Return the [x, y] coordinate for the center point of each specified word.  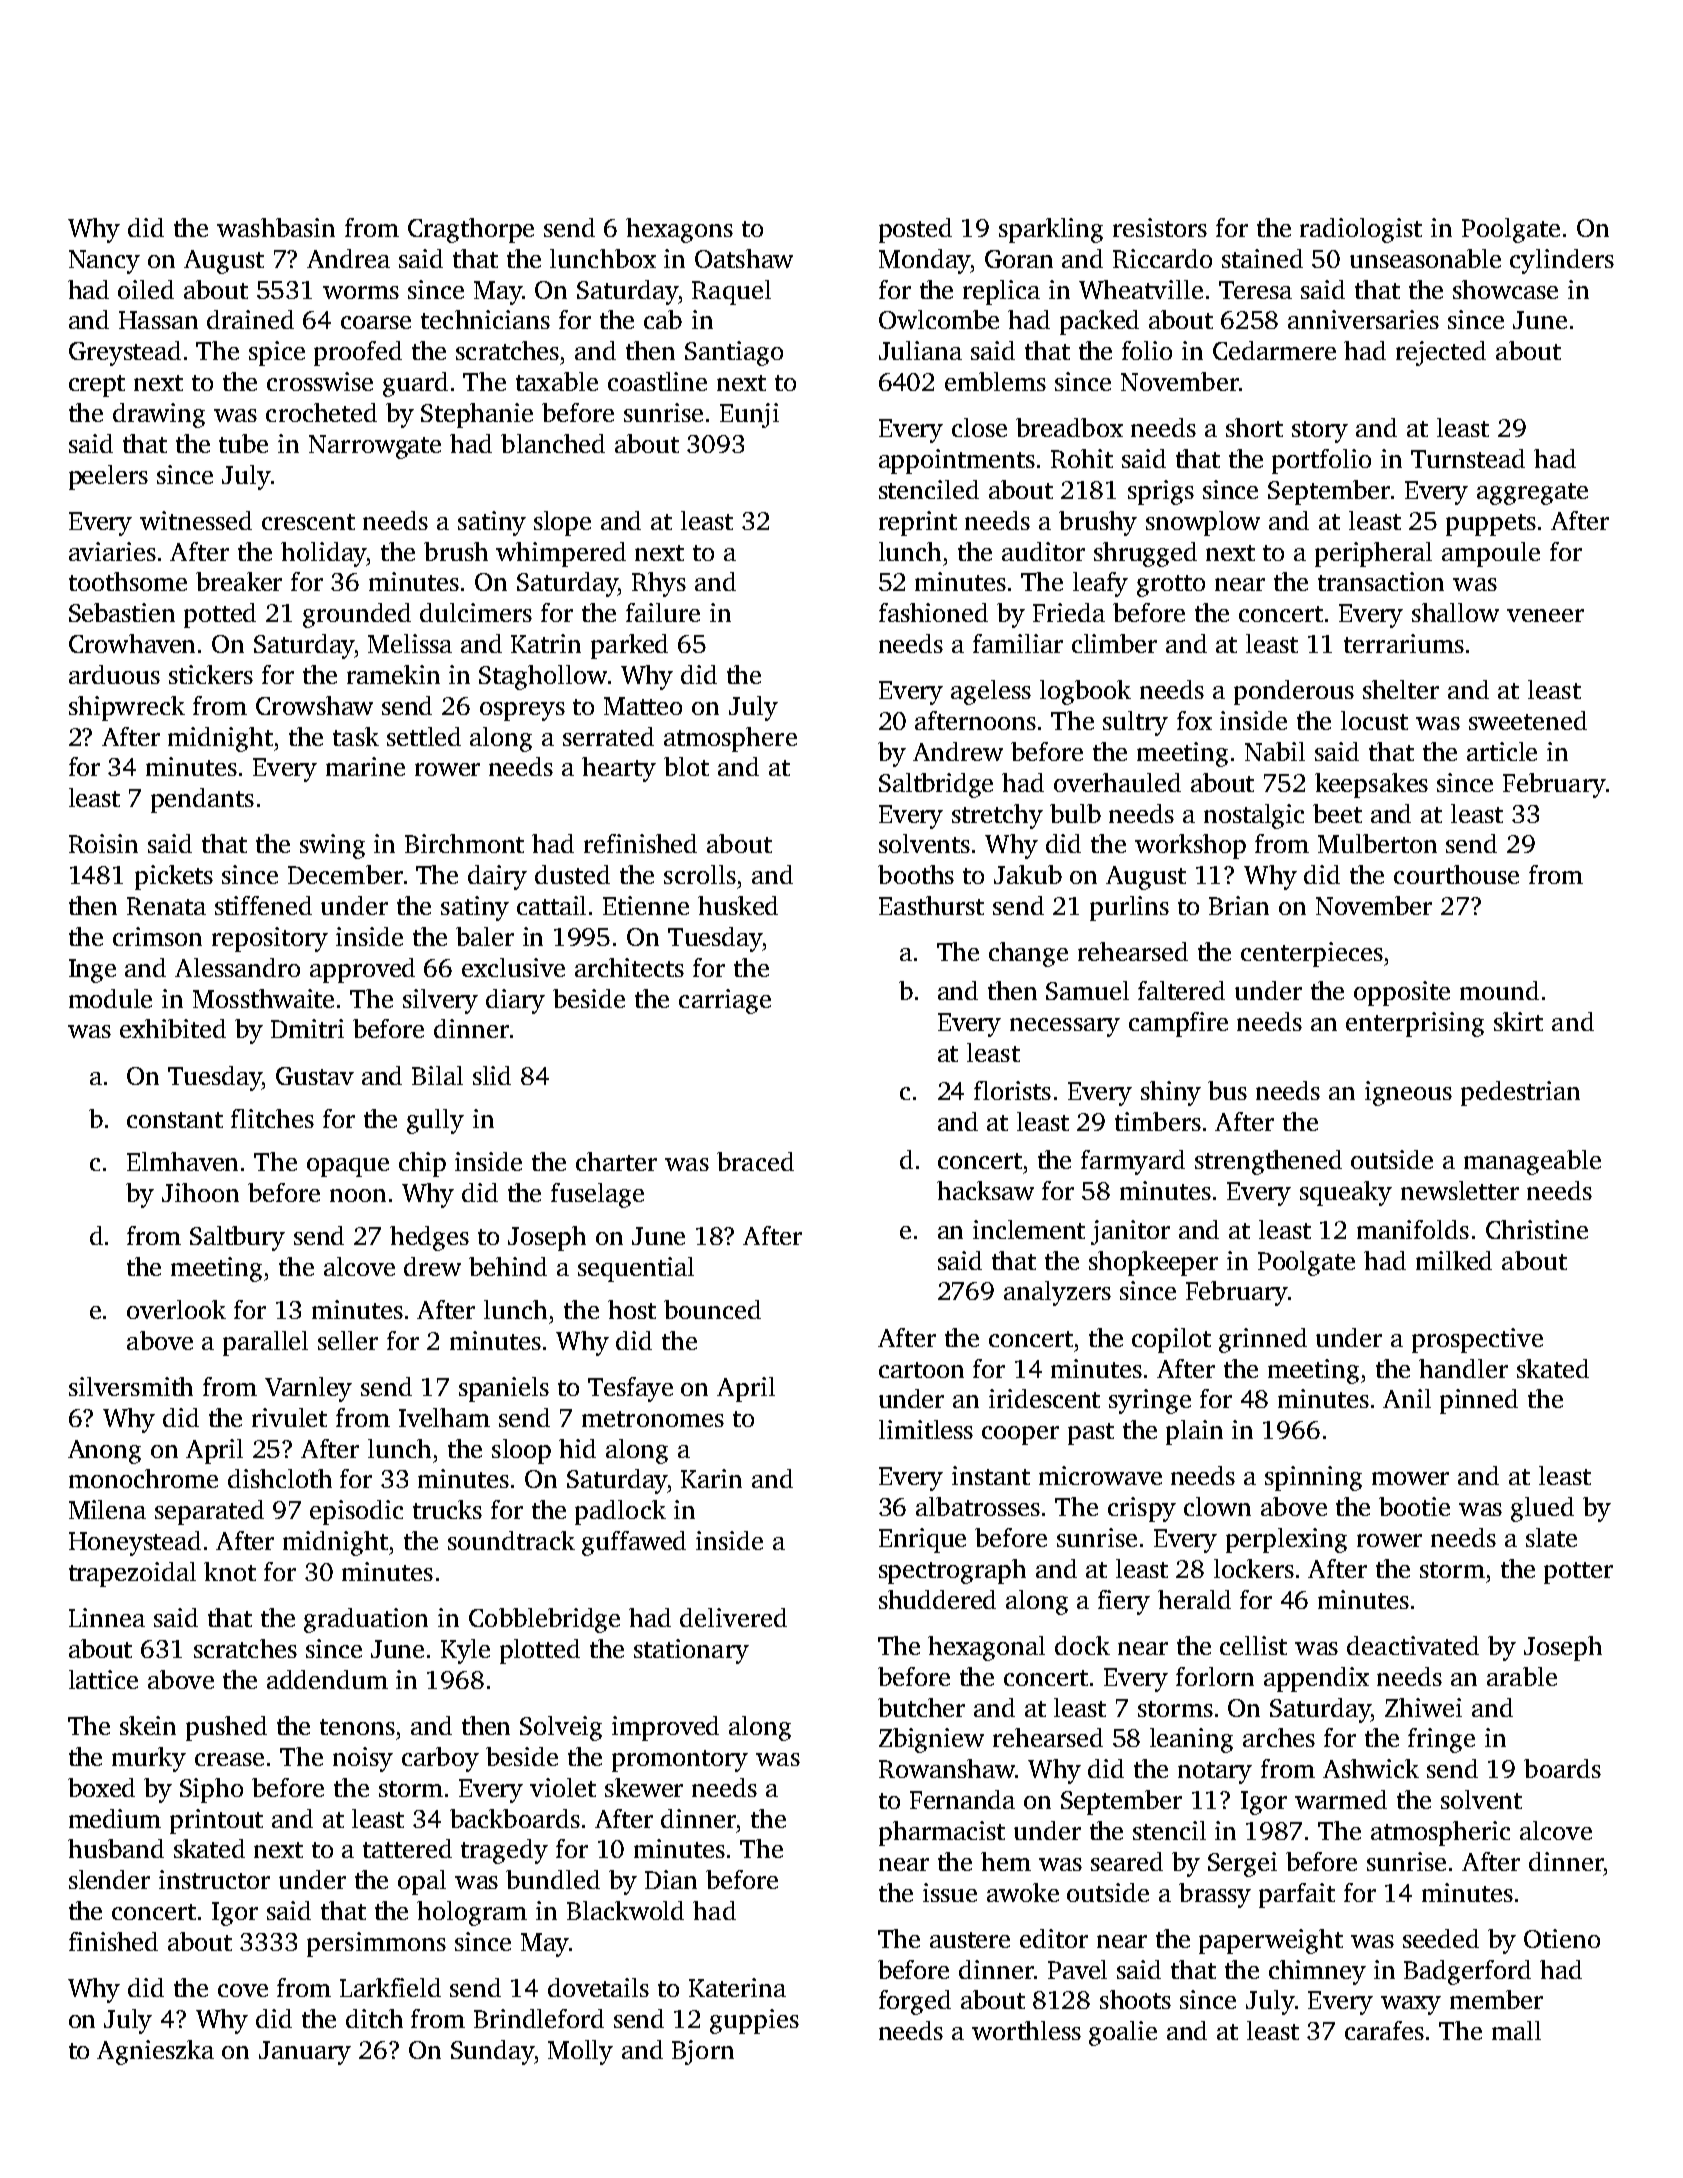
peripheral [1373, 554]
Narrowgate [375, 447]
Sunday [492, 2052]
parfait [1297, 1895]
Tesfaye [630, 1389]
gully [435, 1121]
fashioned [933, 612]
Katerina [737, 1987]
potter [1578, 1573]
